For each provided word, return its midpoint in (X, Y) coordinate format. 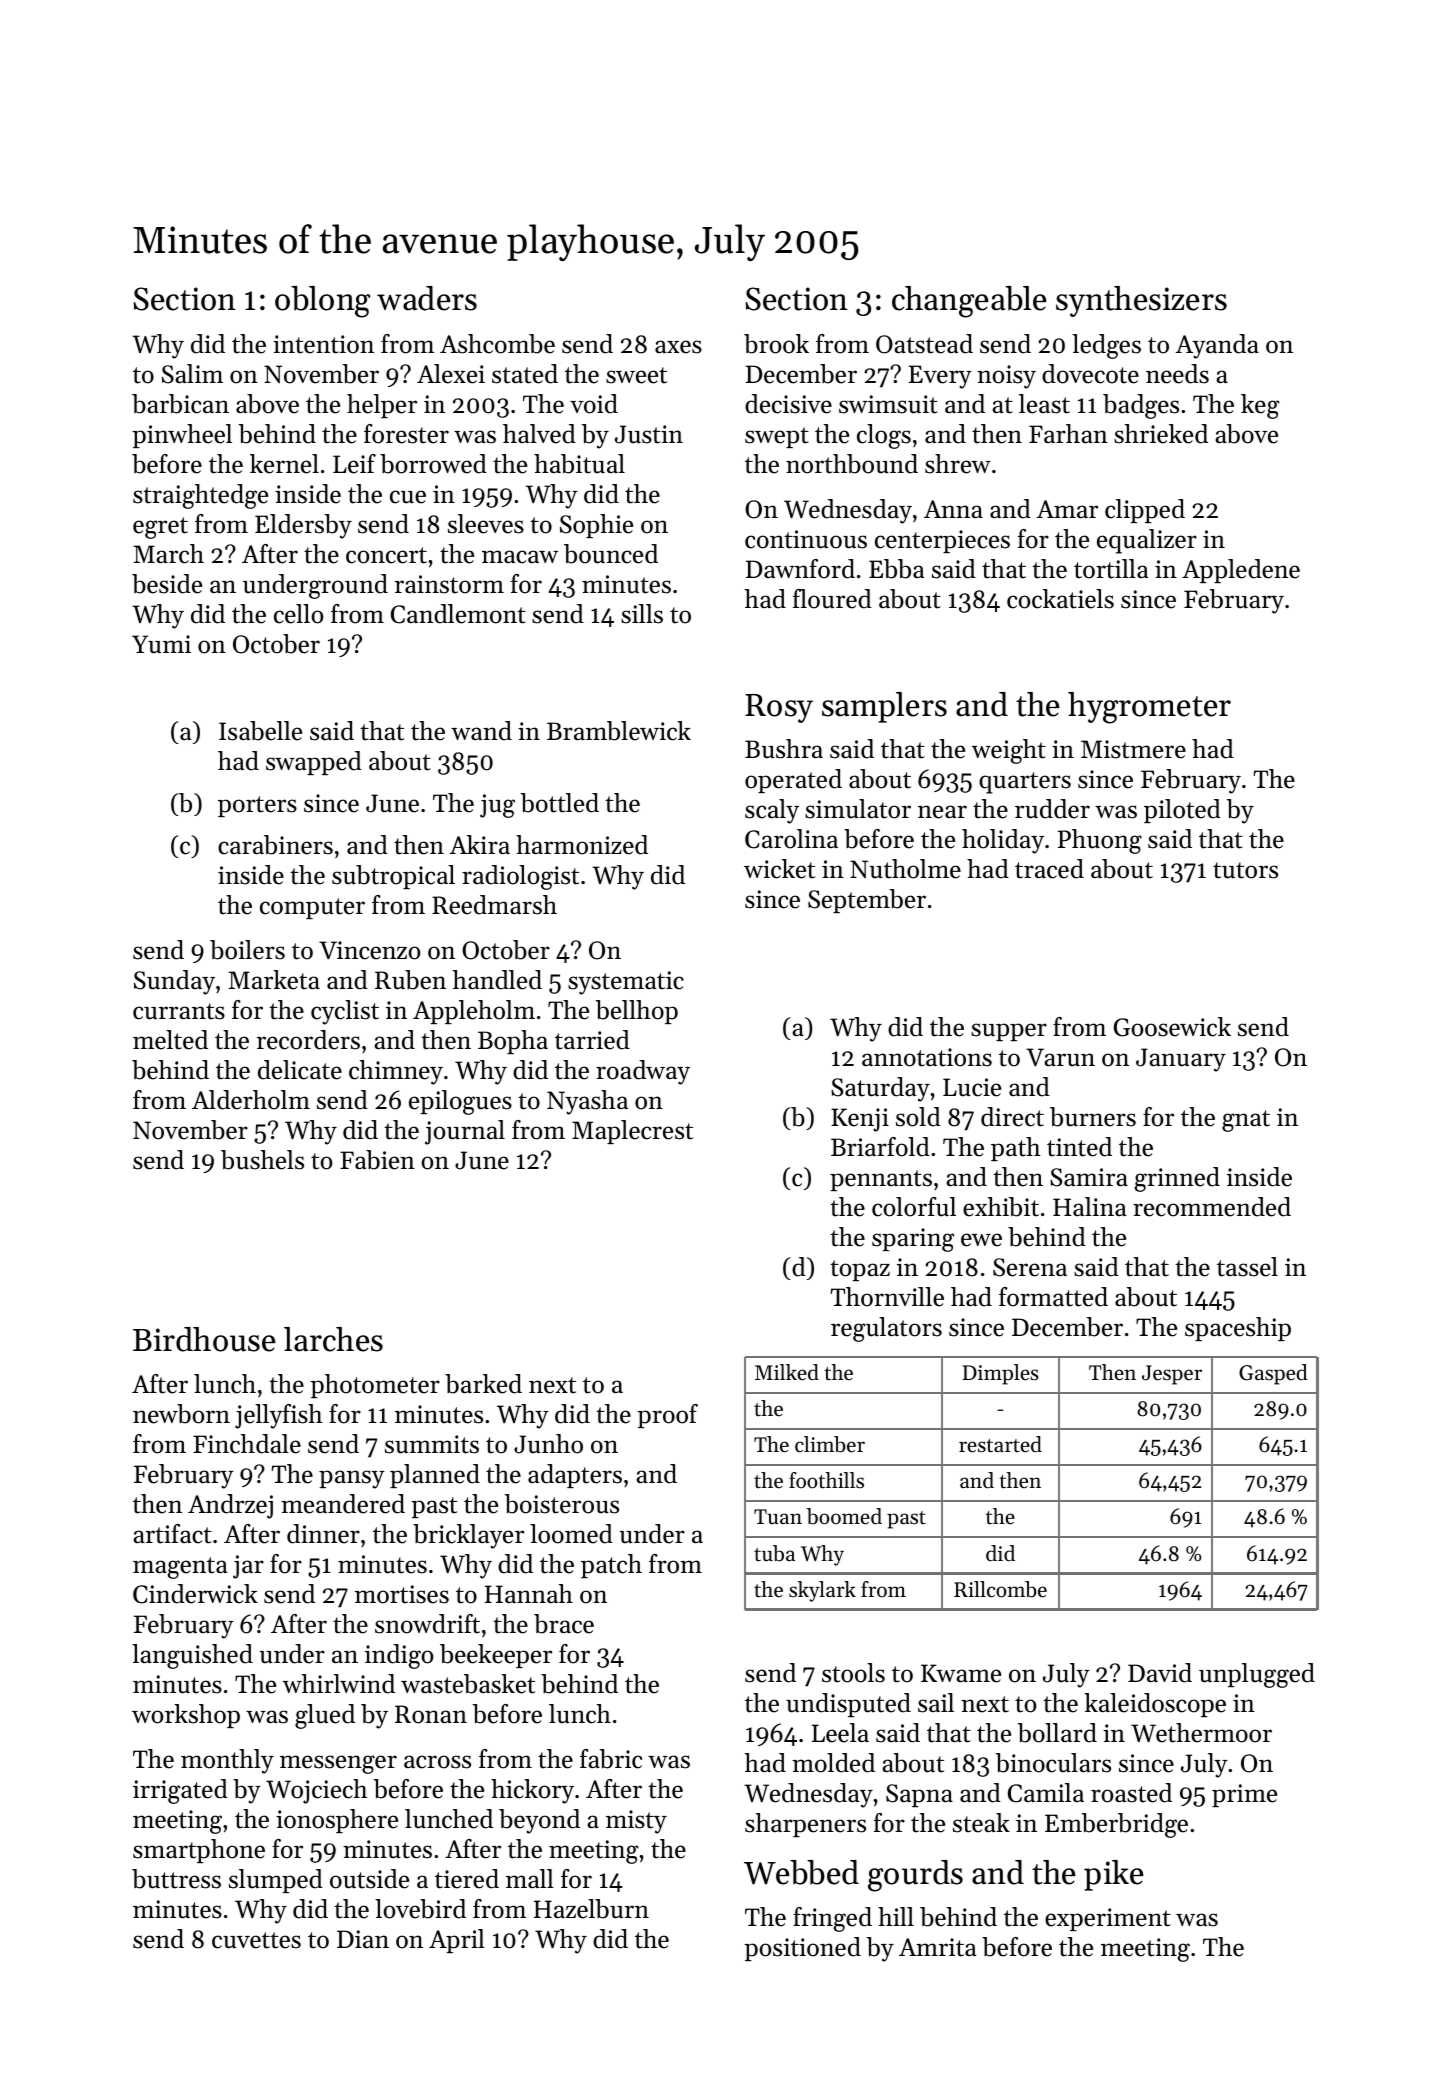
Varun (1060, 1057)
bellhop (637, 1012)
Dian (363, 1939)
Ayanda (1217, 346)
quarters (1025, 783)
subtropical (393, 877)
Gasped (1273, 1374)
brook (776, 344)
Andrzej (230, 1506)
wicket (779, 869)
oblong (322, 302)
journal (465, 1132)
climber (830, 1444)
